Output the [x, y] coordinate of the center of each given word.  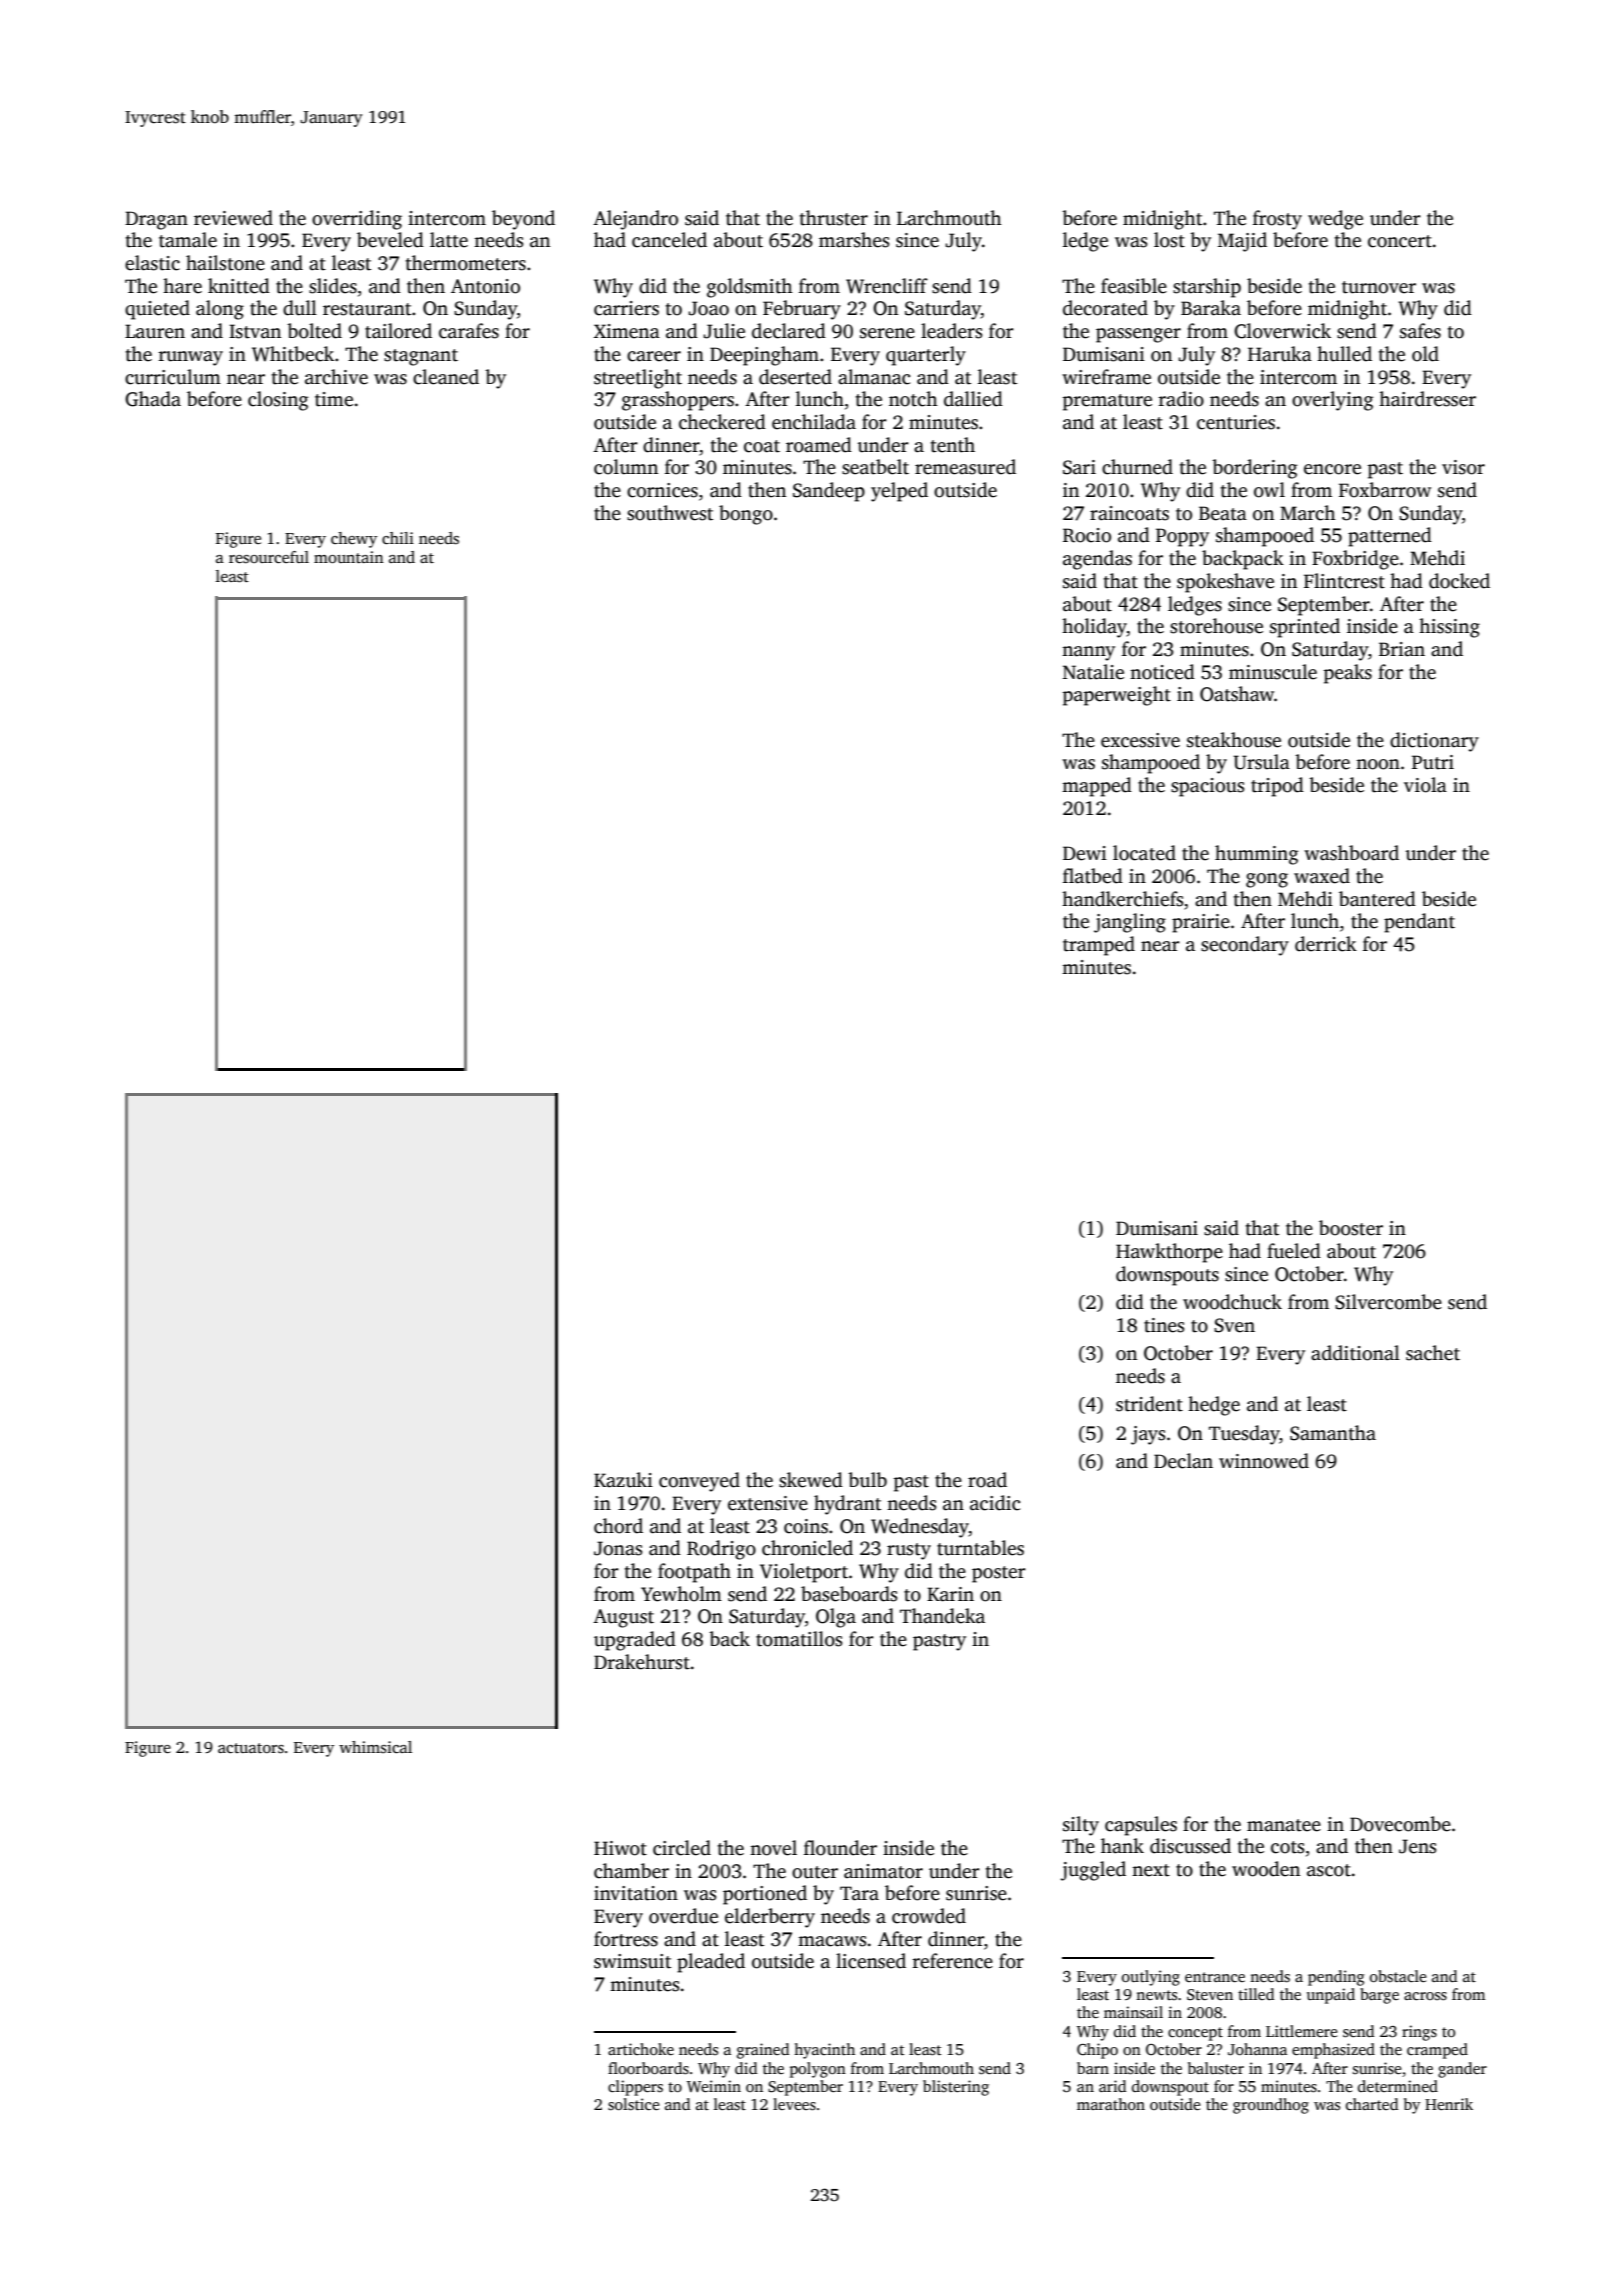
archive [336, 377]
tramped [1099, 946]
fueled [1294, 1251]
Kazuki [623, 1480]
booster [1351, 1228]
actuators [251, 1748]
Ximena [627, 331]
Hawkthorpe [1169, 1253]
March [1308, 513]
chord [618, 1526]
